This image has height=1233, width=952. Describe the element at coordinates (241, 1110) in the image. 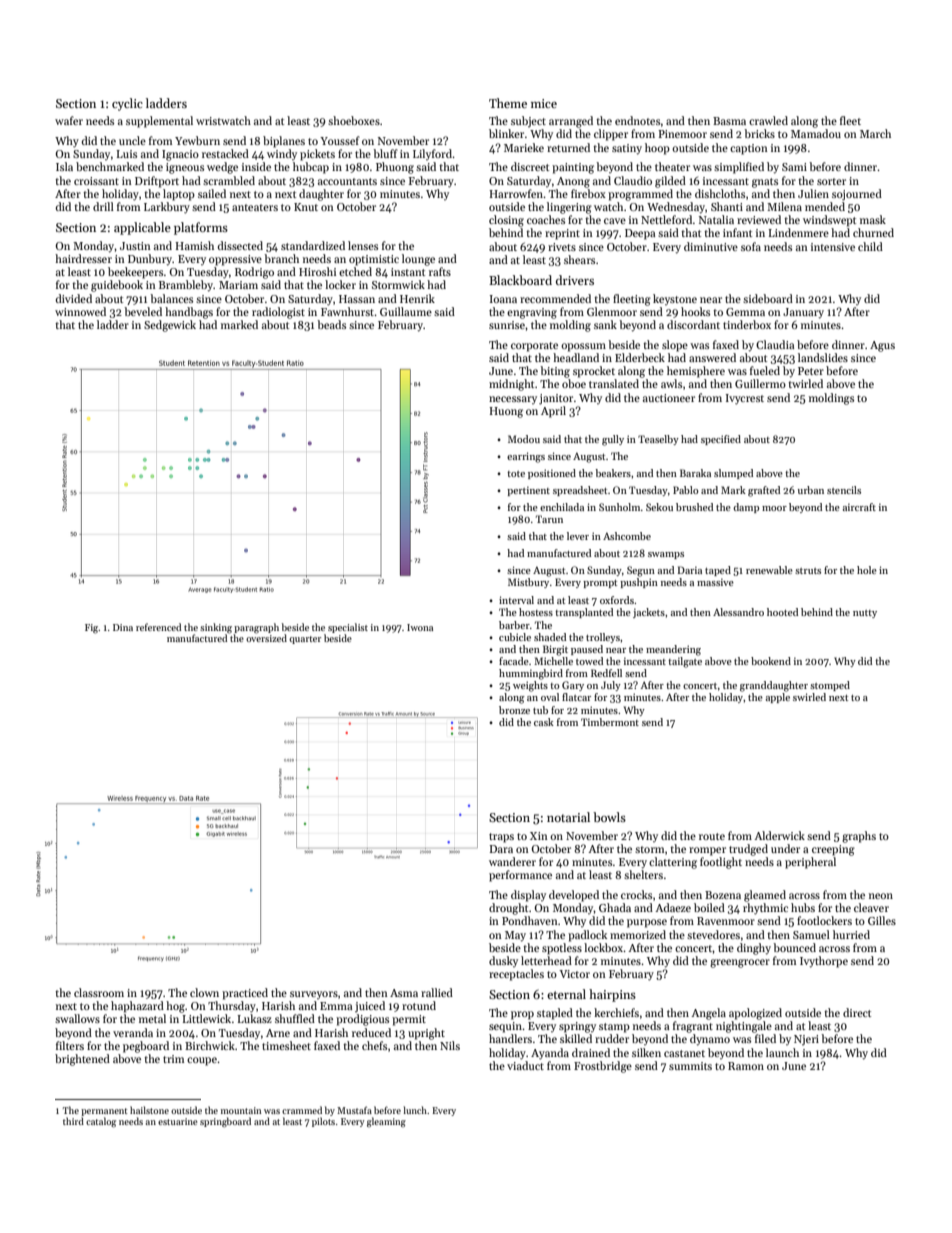

I see `mountain` at that location.
